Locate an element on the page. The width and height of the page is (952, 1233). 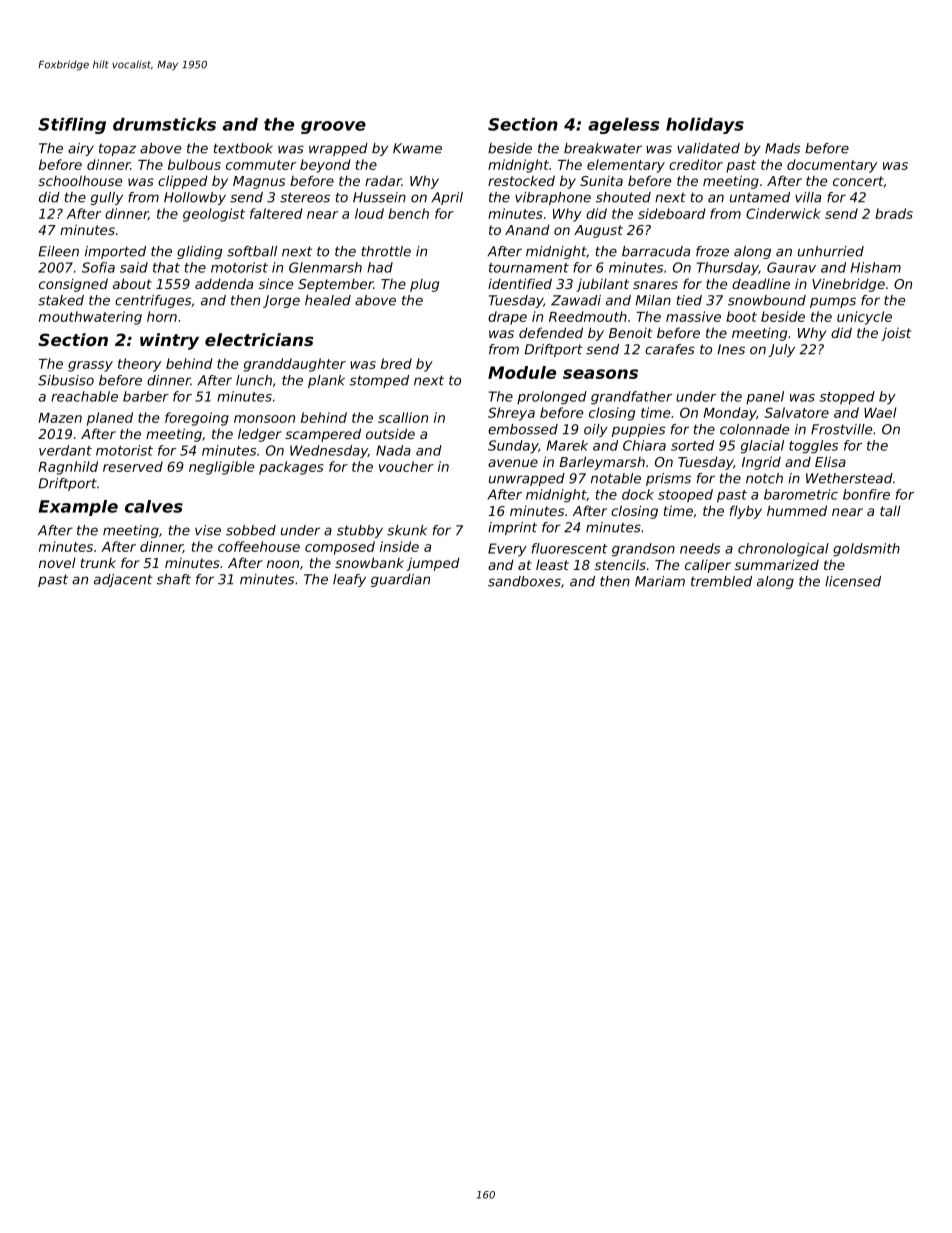
jubilant is located at coordinates (602, 285).
